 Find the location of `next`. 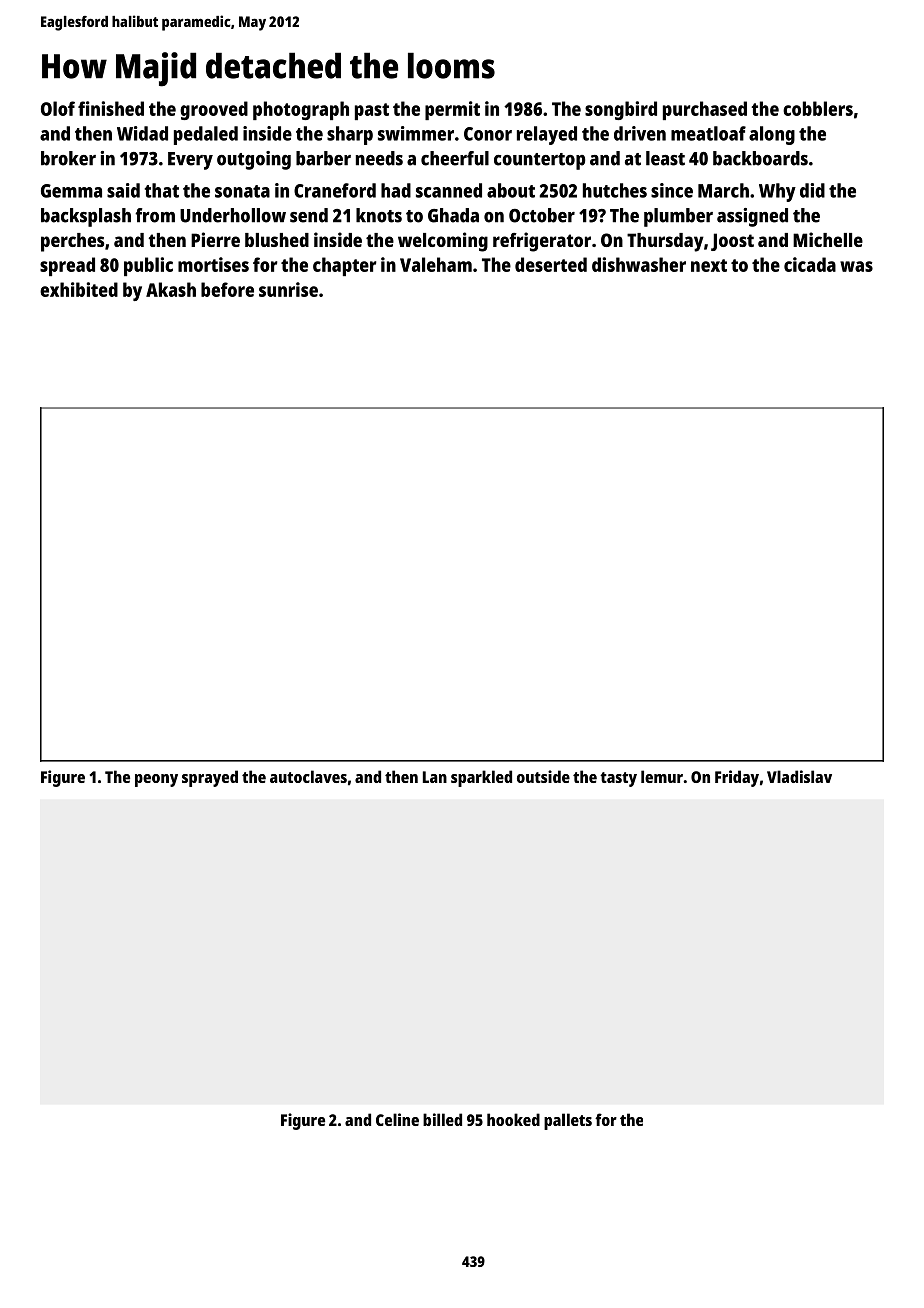

next is located at coordinates (709, 265).
